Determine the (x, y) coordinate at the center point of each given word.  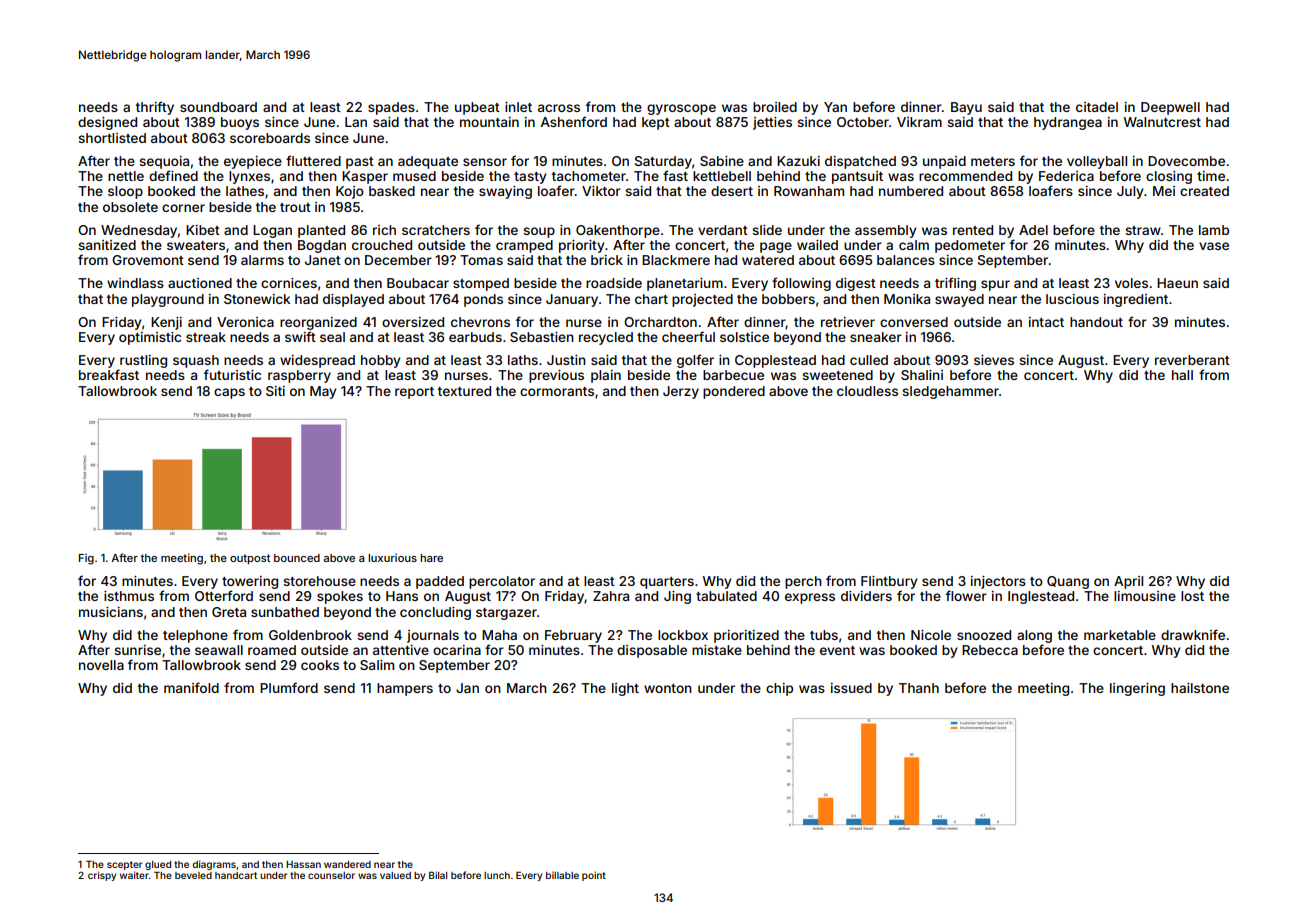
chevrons (480, 322)
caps (229, 393)
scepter (124, 865)
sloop (125, 192)
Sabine (722, 161)
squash (196, 361)
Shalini (922, 375)
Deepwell (1170, 108)
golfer (695, 361)
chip (779, 689)
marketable (1120, 635)
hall (1182, 375)
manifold (191, 687)
